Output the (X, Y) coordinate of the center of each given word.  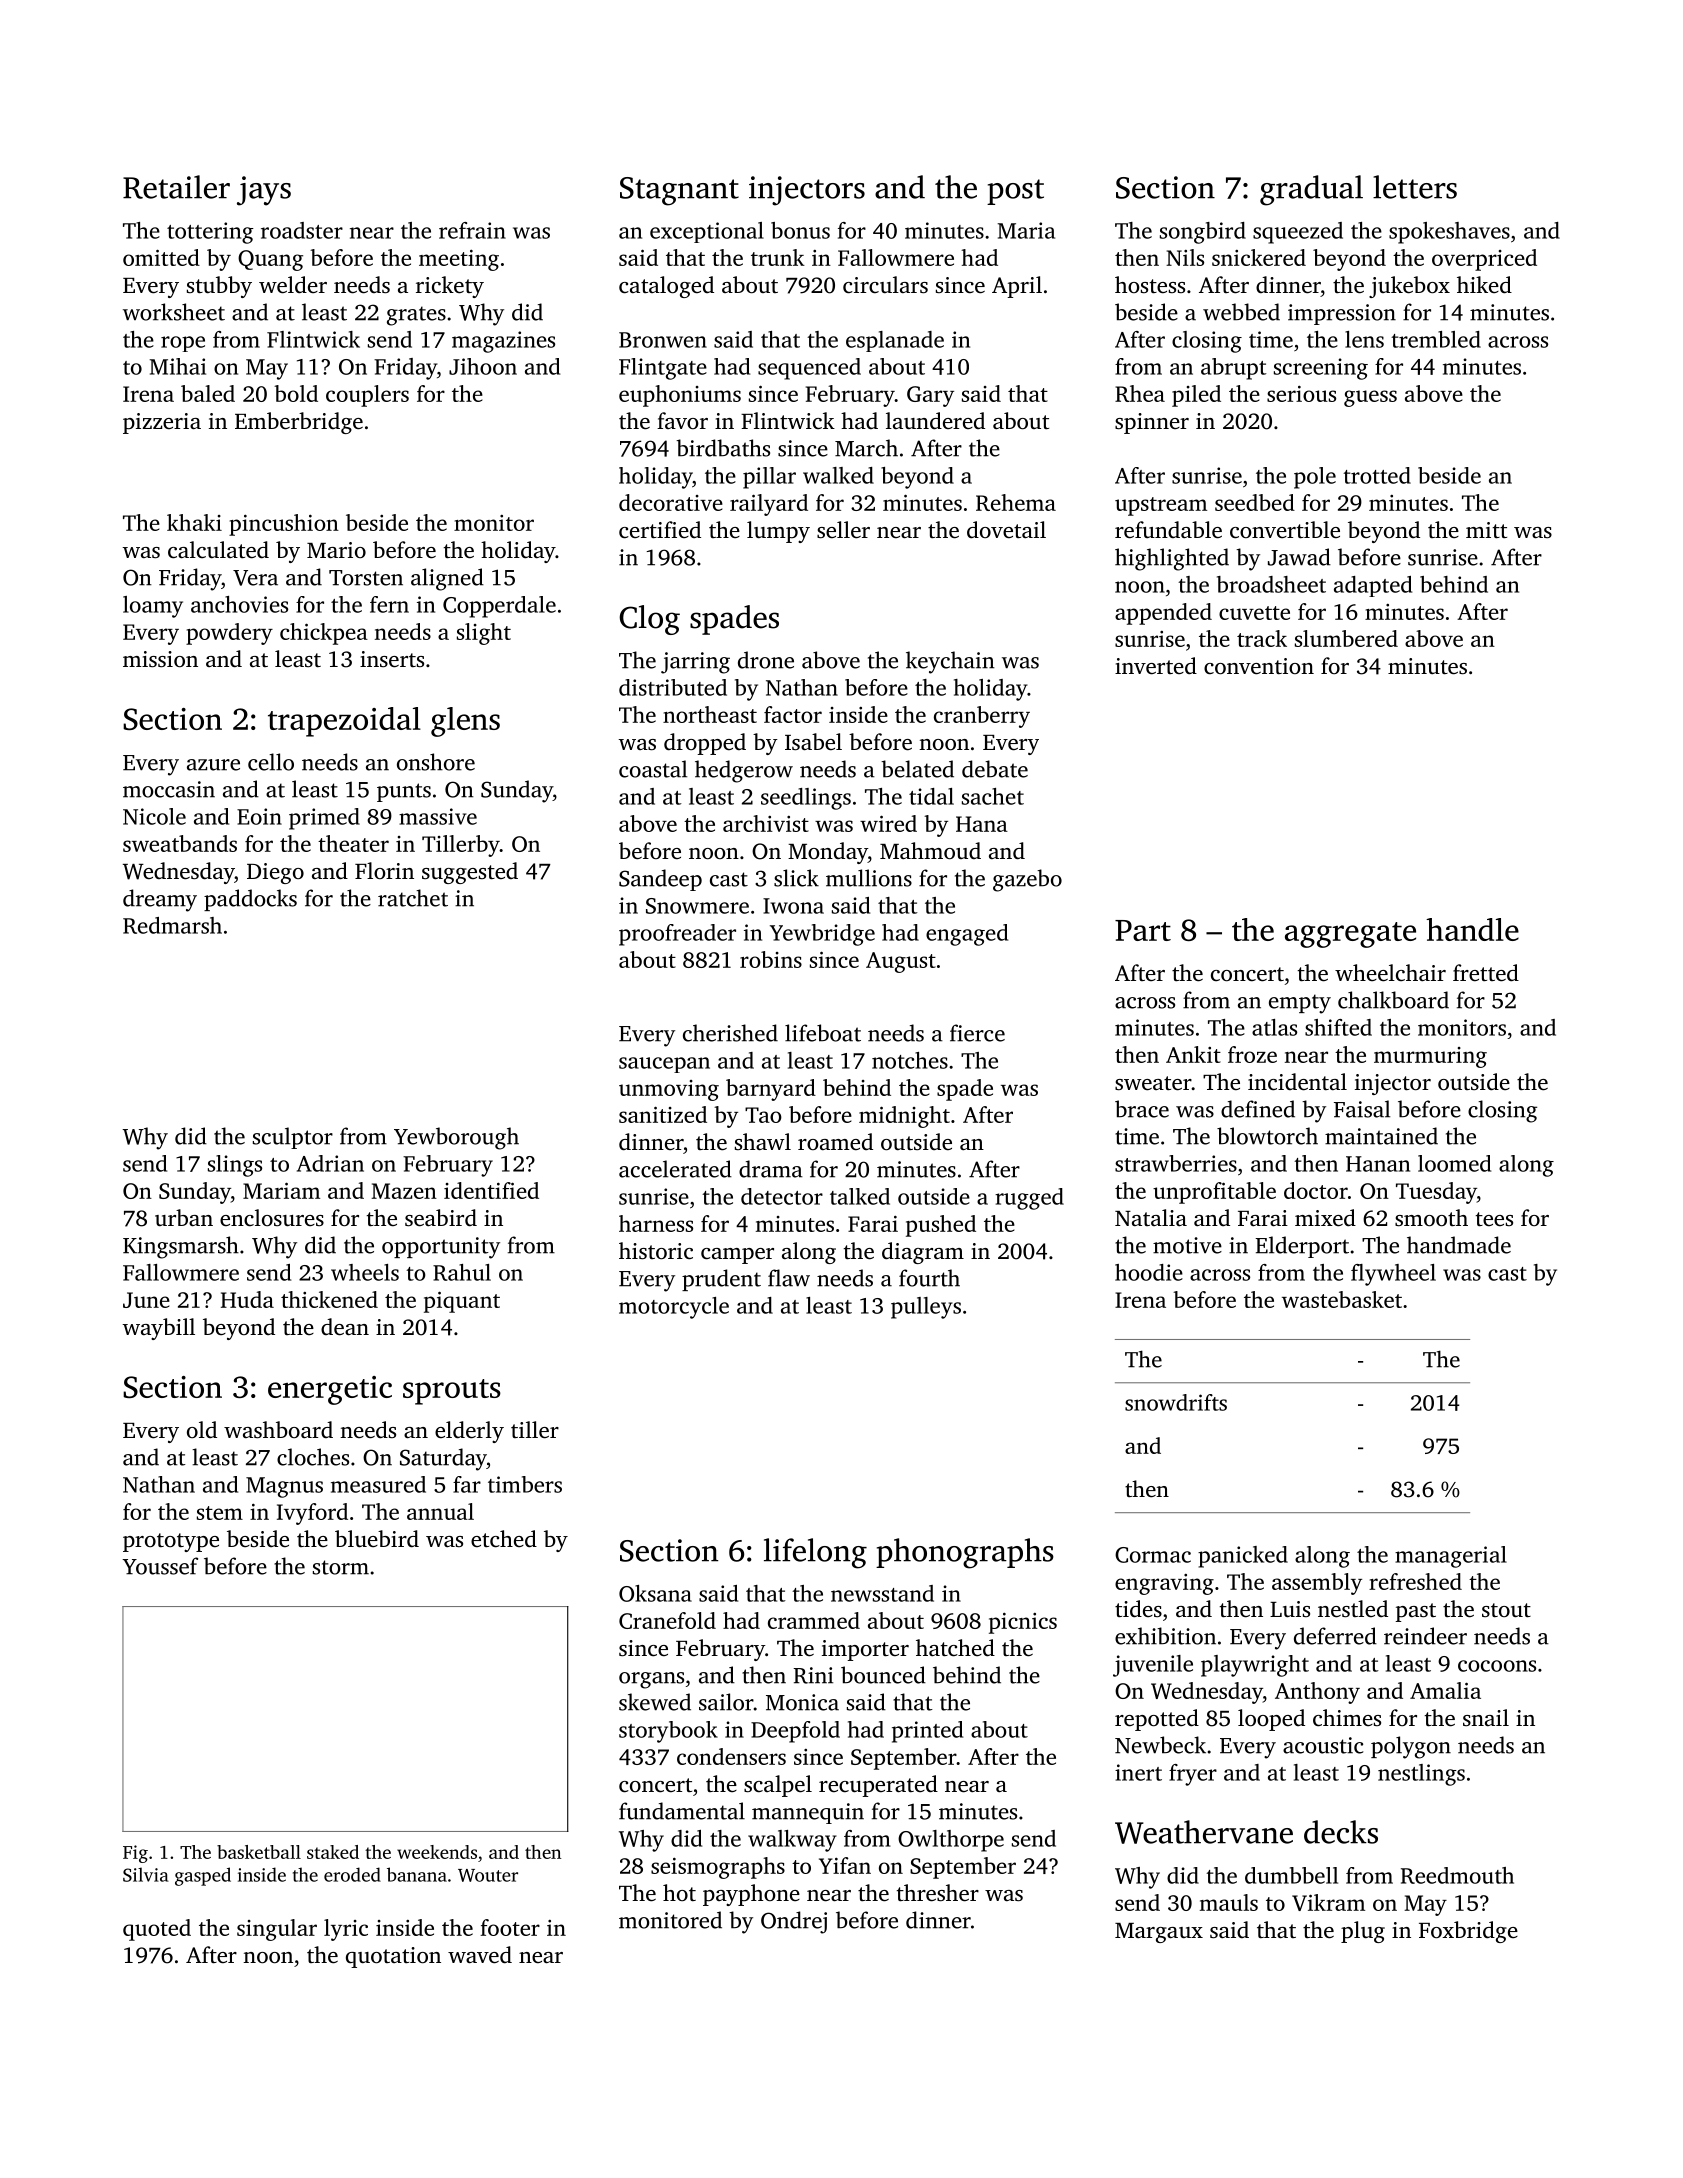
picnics (1023, 1623)
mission (160, 659)
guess (1370, 398)
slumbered (1346, 638)
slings (235, 1166)
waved (480, 1955)
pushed (941, 1226)
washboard (278, 1429)
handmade (1459, 1245)
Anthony (1317, 1693)
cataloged (666, 287)
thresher (938, 1893)
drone (766, 660)
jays (264, 191)
